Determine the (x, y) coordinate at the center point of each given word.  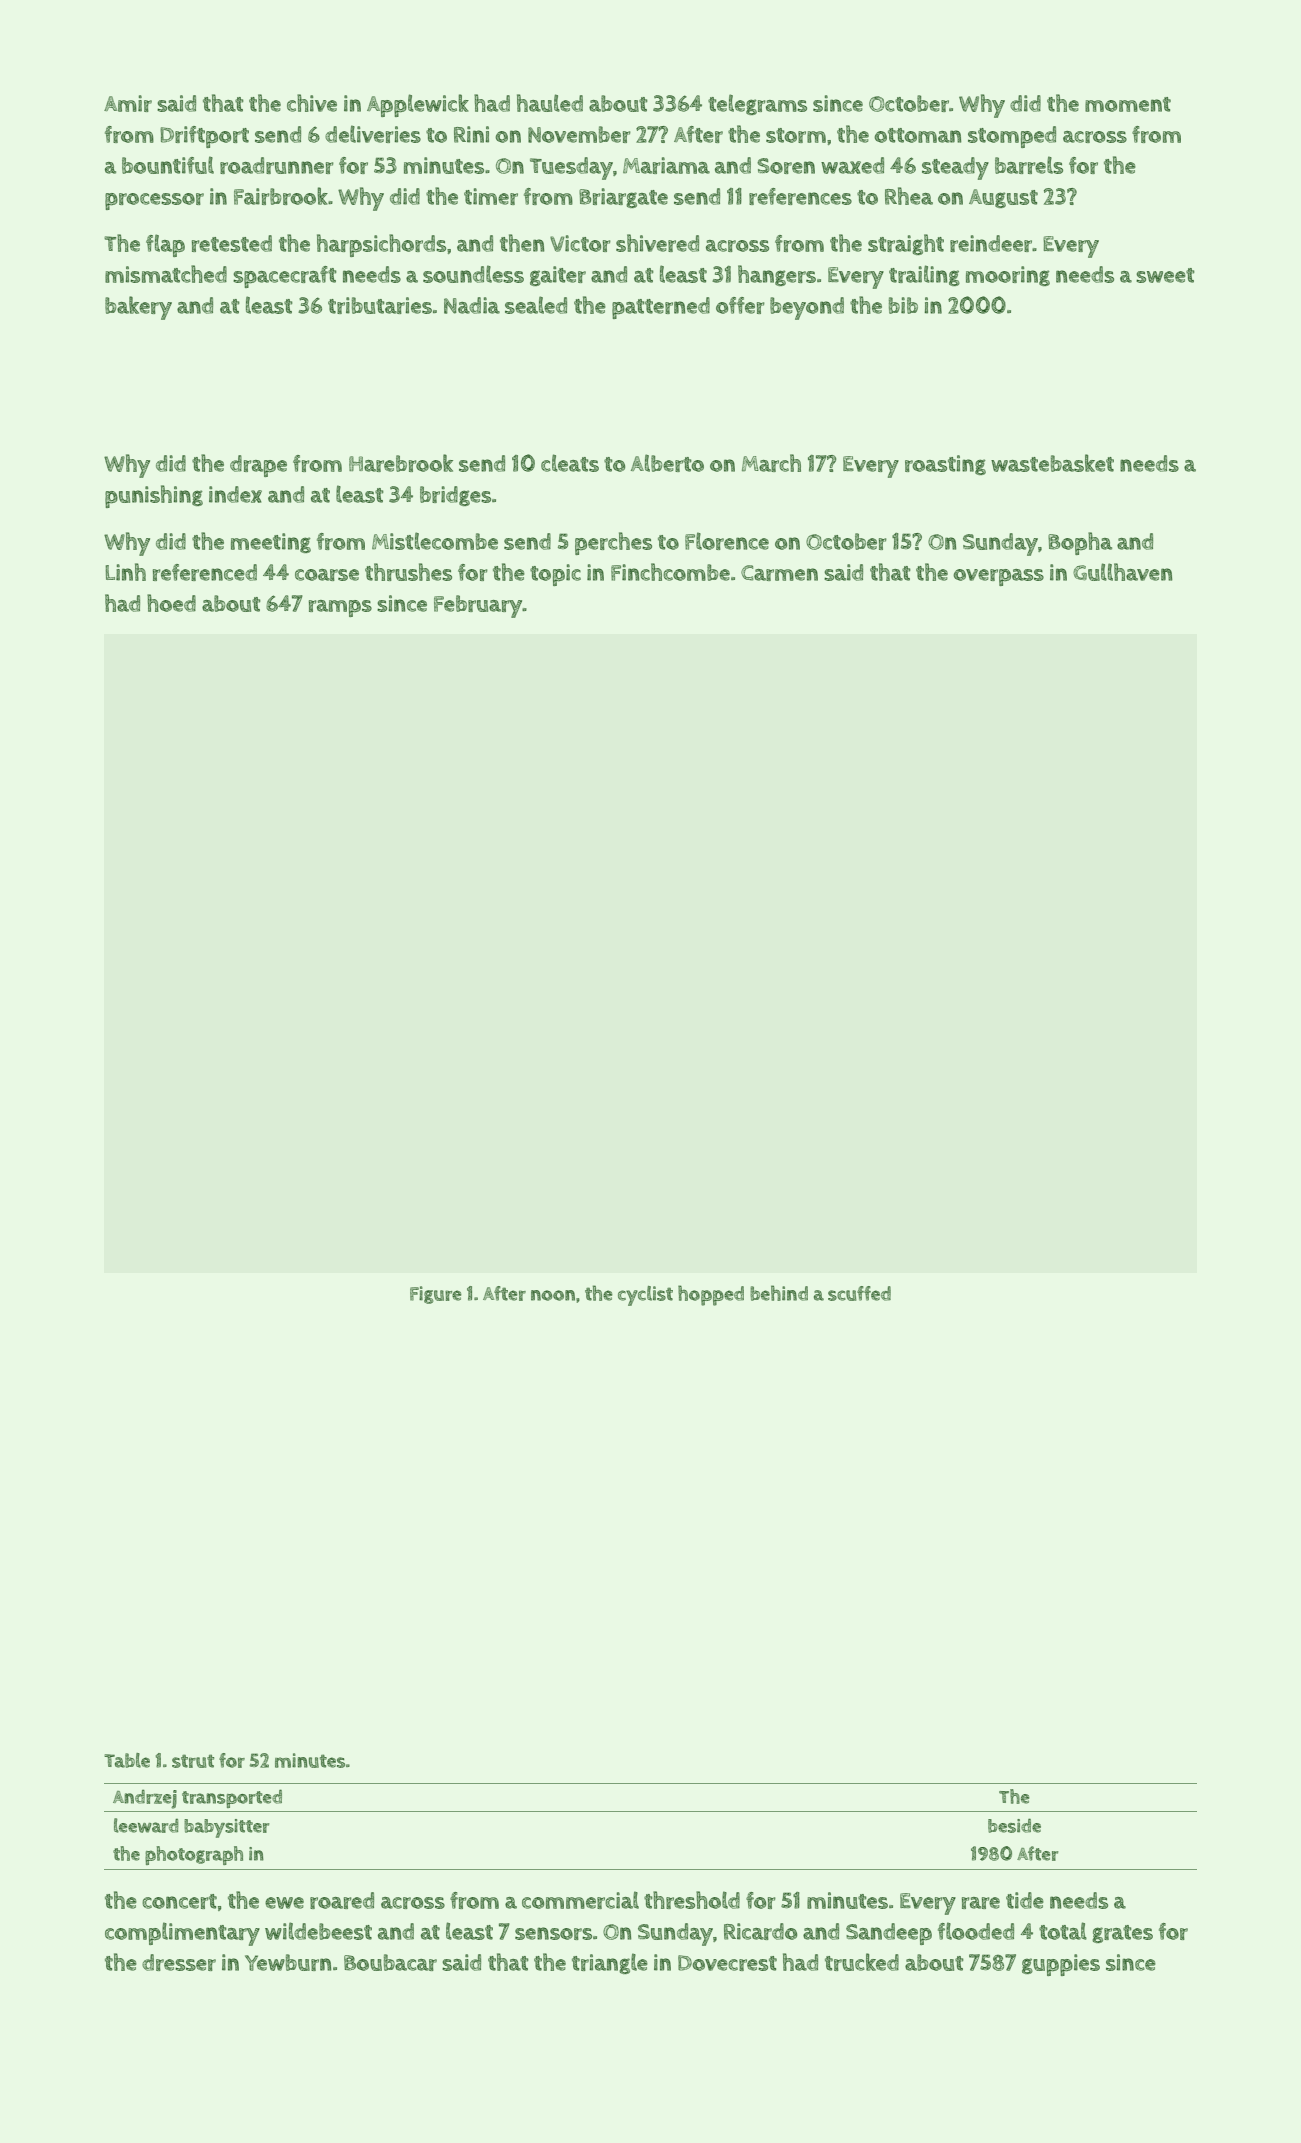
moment (1128, 104)
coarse (327, 575)
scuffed (859, 1293)
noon (553, 1295)
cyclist (645, 1296)
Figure (436, 1295)
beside (1014, 1825)
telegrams (757, 104)
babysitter (226, 1828)
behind (779, 1293)
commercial (580, 1900)
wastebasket (1052, 463)
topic (555, 575)
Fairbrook (281, 196)
